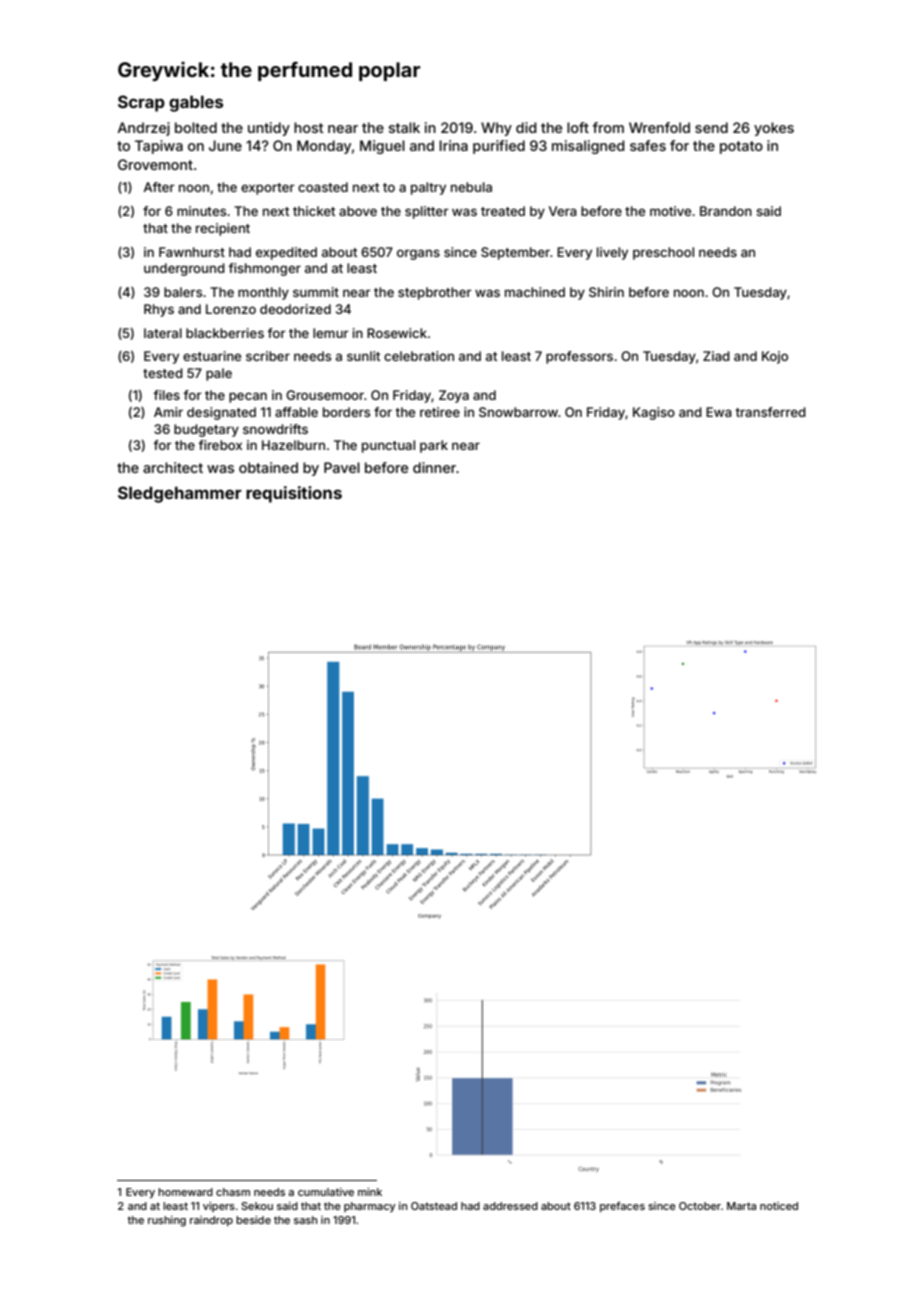 Image resolution: width=924 pixels, height=1314 pixels. I want to click on chasm, so click(233, 1192).
